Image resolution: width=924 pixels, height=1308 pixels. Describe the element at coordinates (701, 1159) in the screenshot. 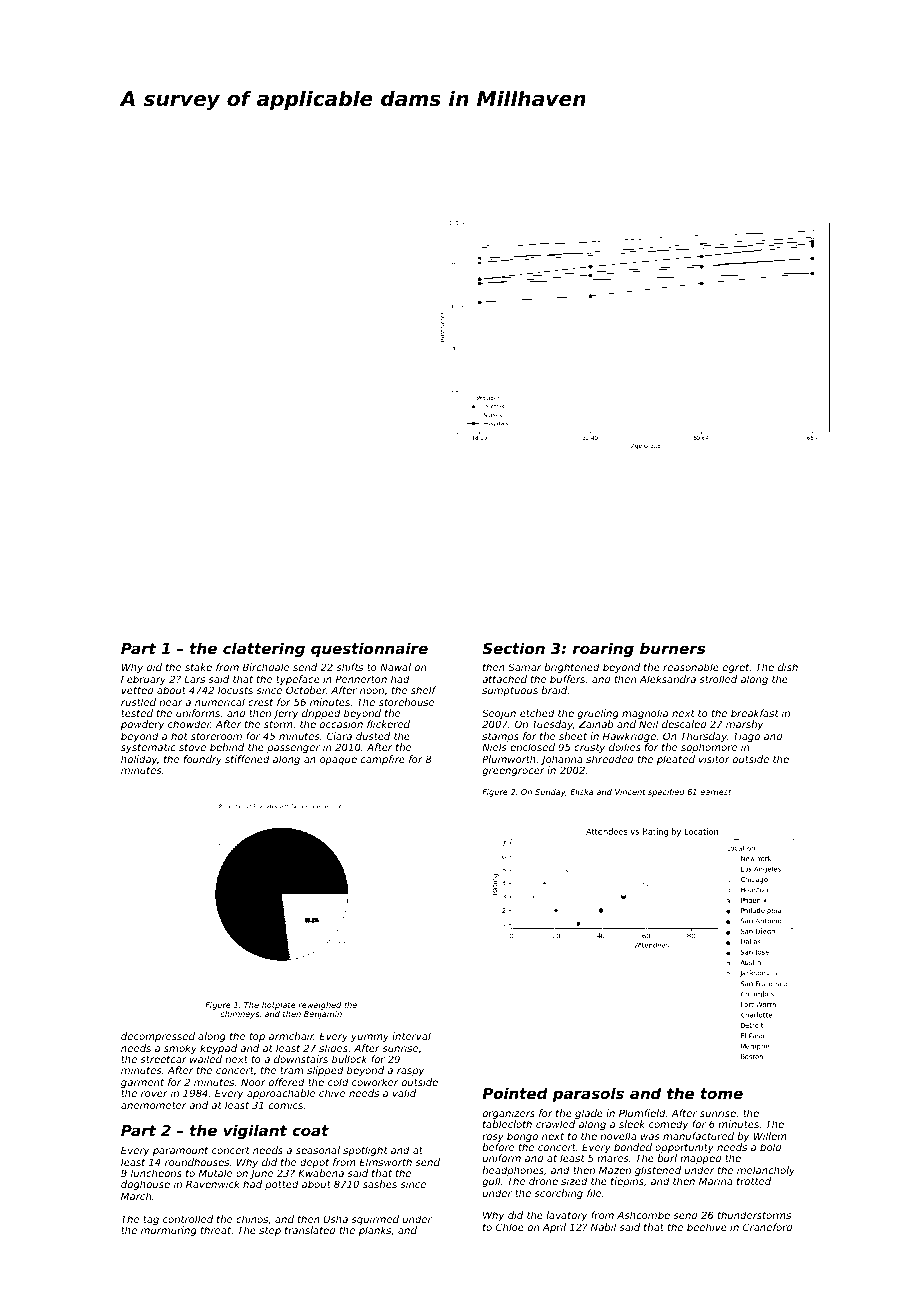

I see `mapped` at that location.
